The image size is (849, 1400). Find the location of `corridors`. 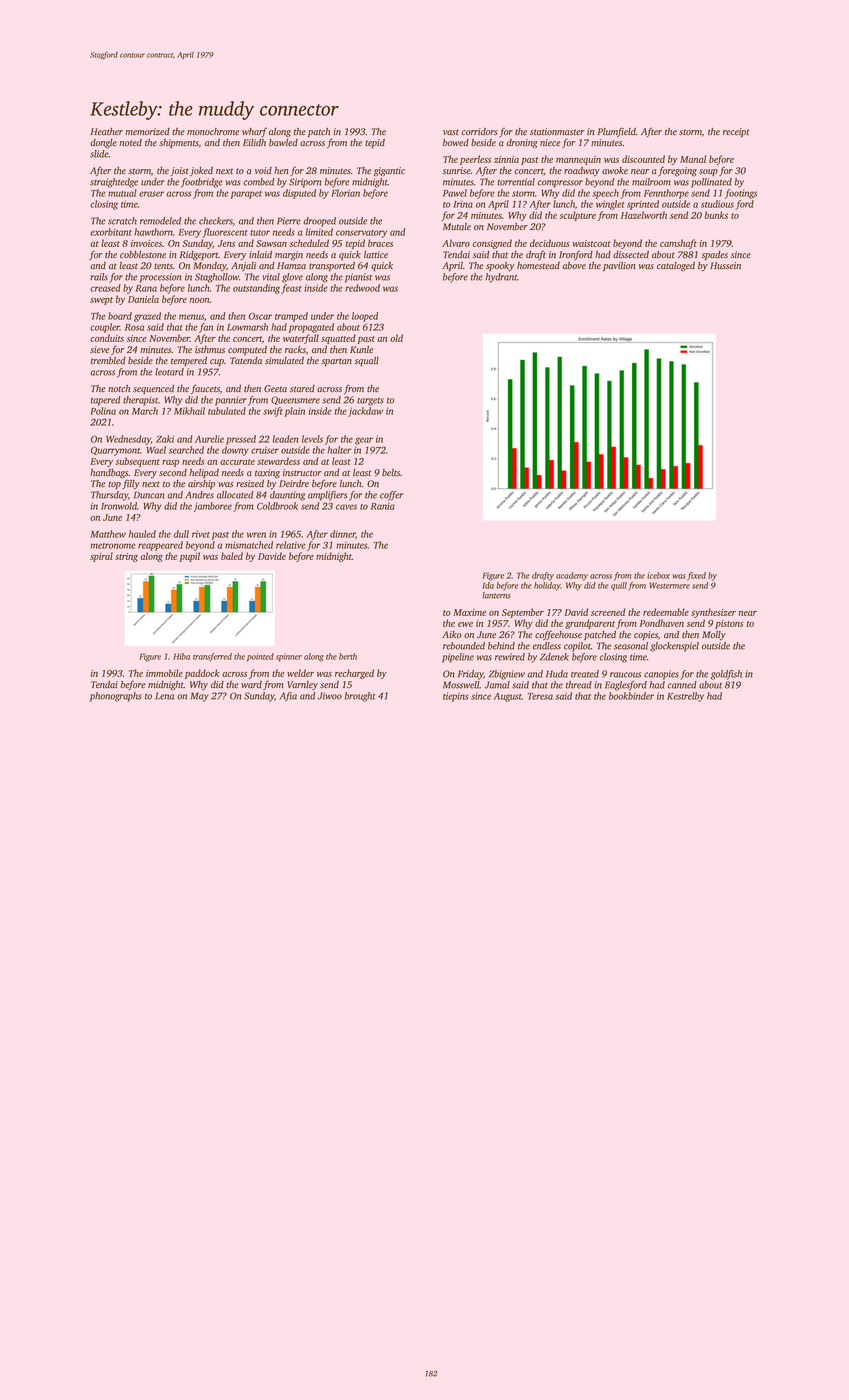

corridors is located at coordinates (479, 131).
